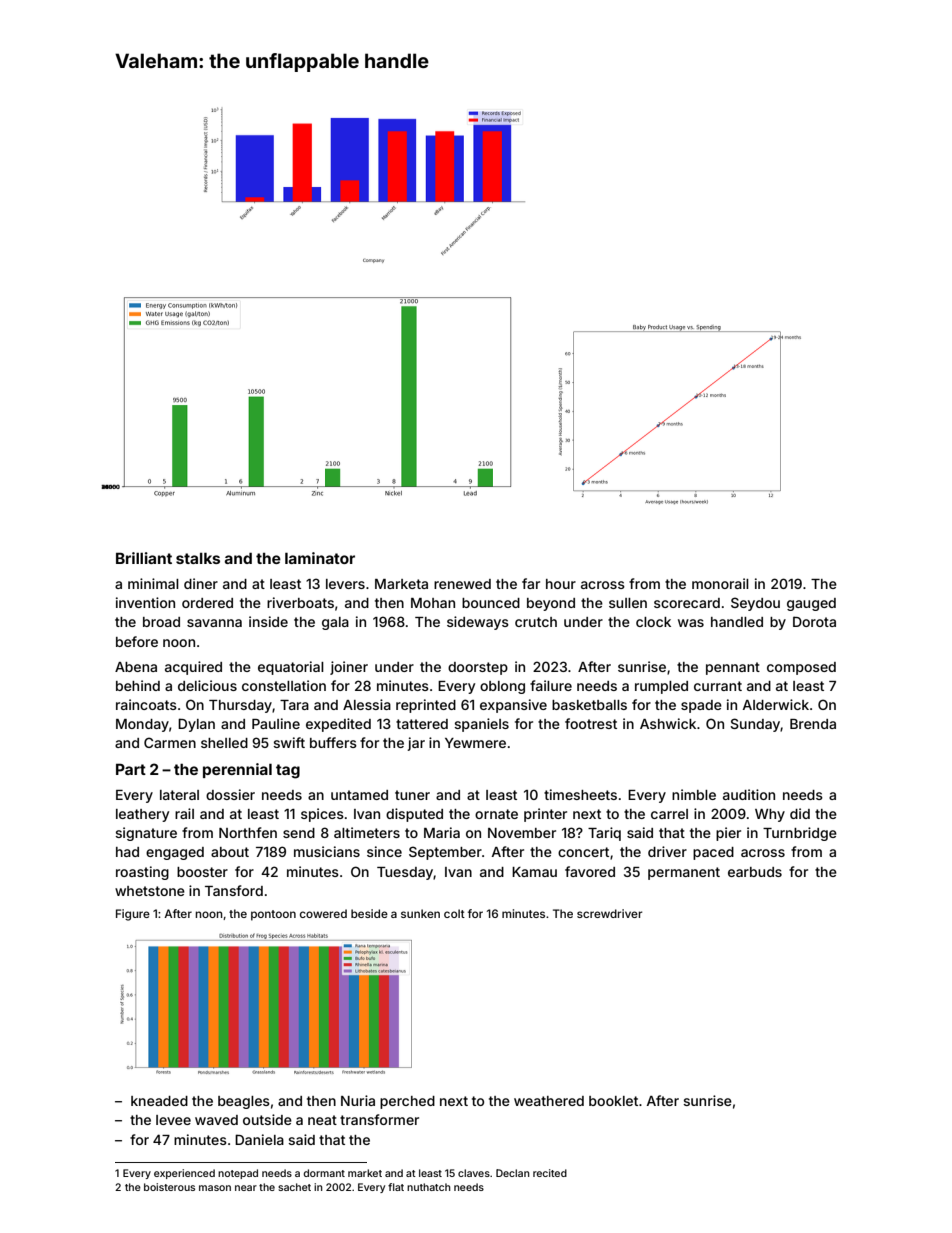  What do you see at coordinates (422, 724) in the page?
I see `tattered` at bounding box center [422, 724].
